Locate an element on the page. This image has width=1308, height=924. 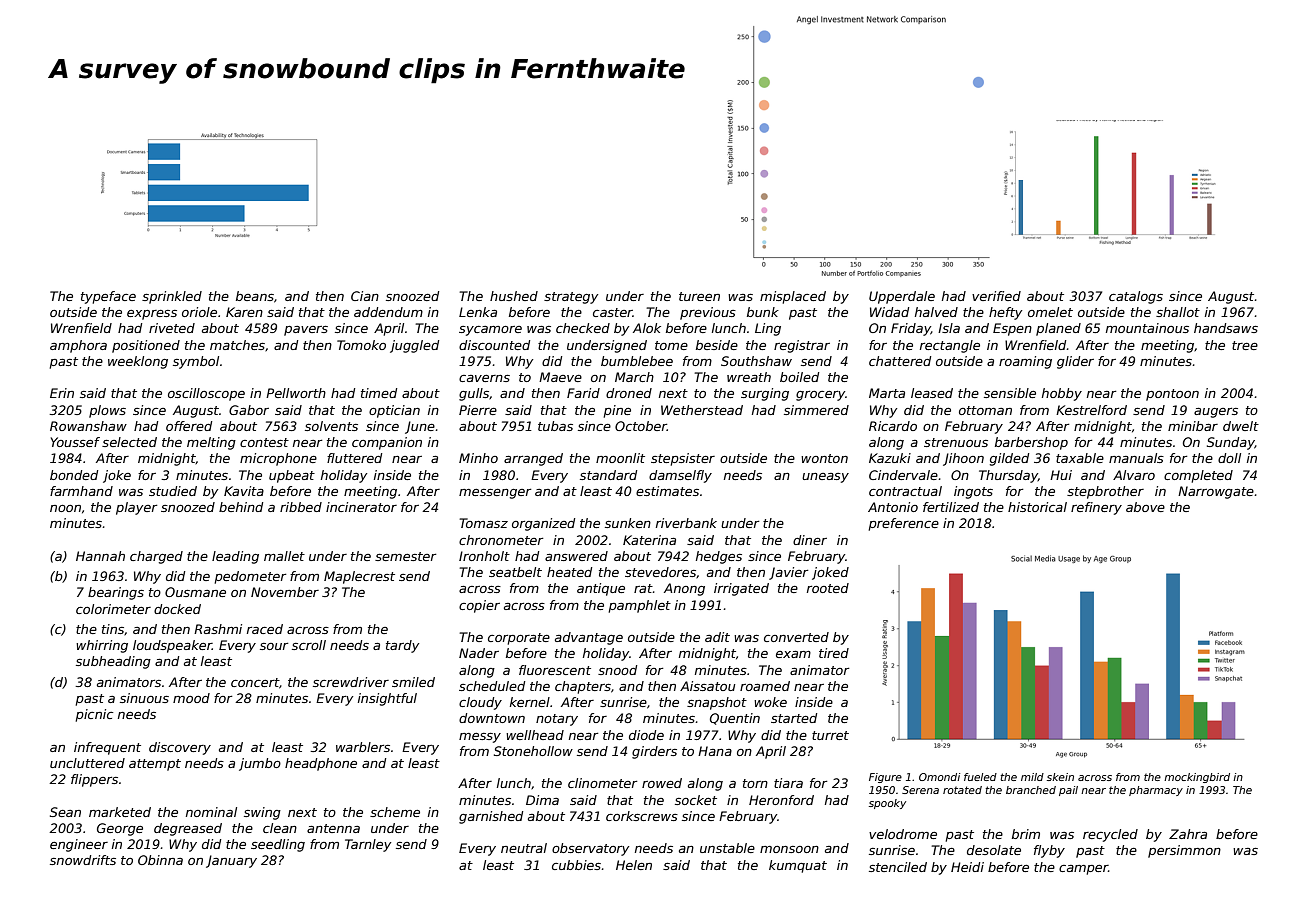
organized is located at coordinates (543, 524).
